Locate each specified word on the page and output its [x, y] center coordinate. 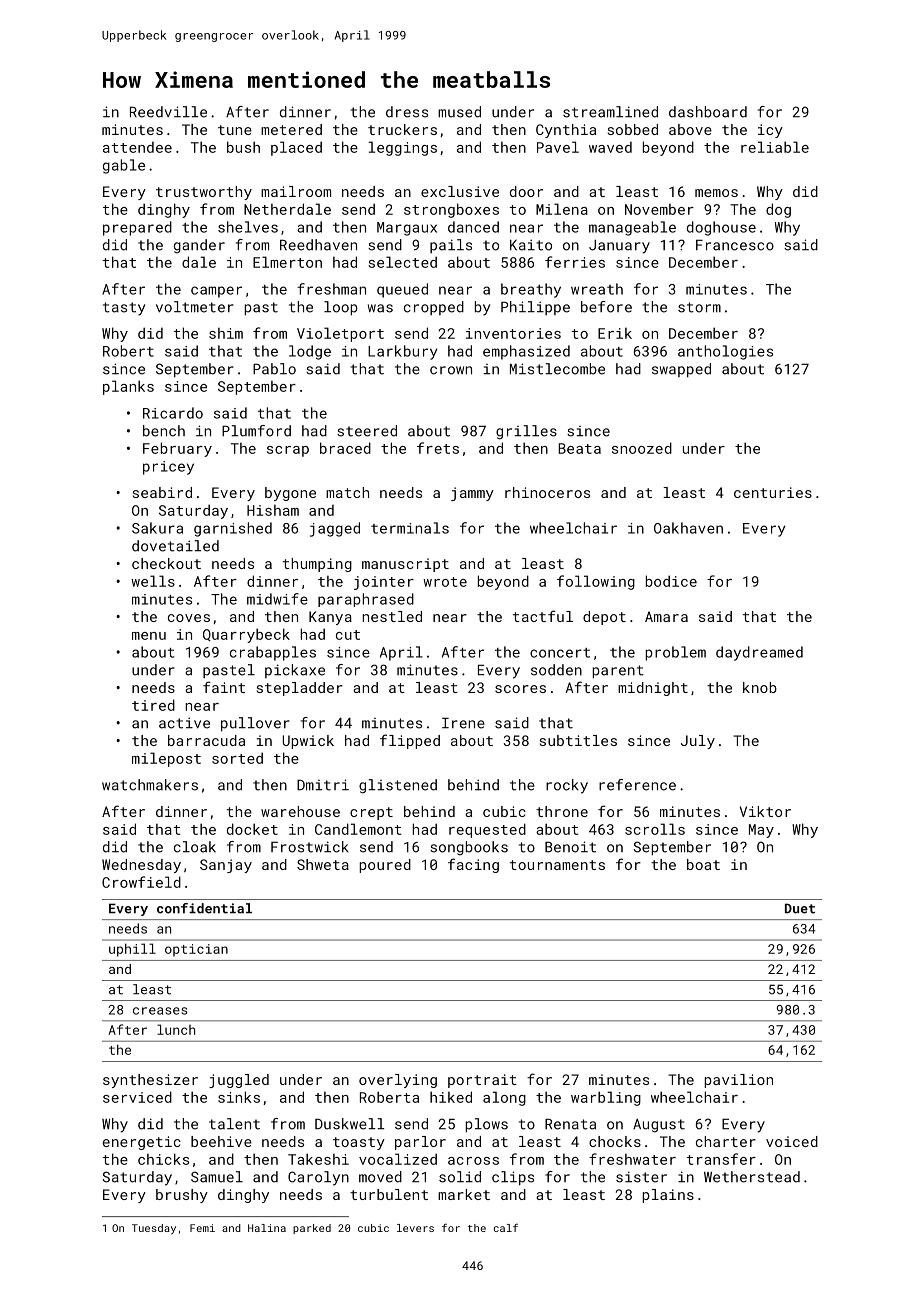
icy [770, 131]
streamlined [610, 112]
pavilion [739, 1081]
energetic [141, 1143]
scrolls [655, 829]
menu [149, 636]
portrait [482, 1081]
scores [520, 689]
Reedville [168, 112]
